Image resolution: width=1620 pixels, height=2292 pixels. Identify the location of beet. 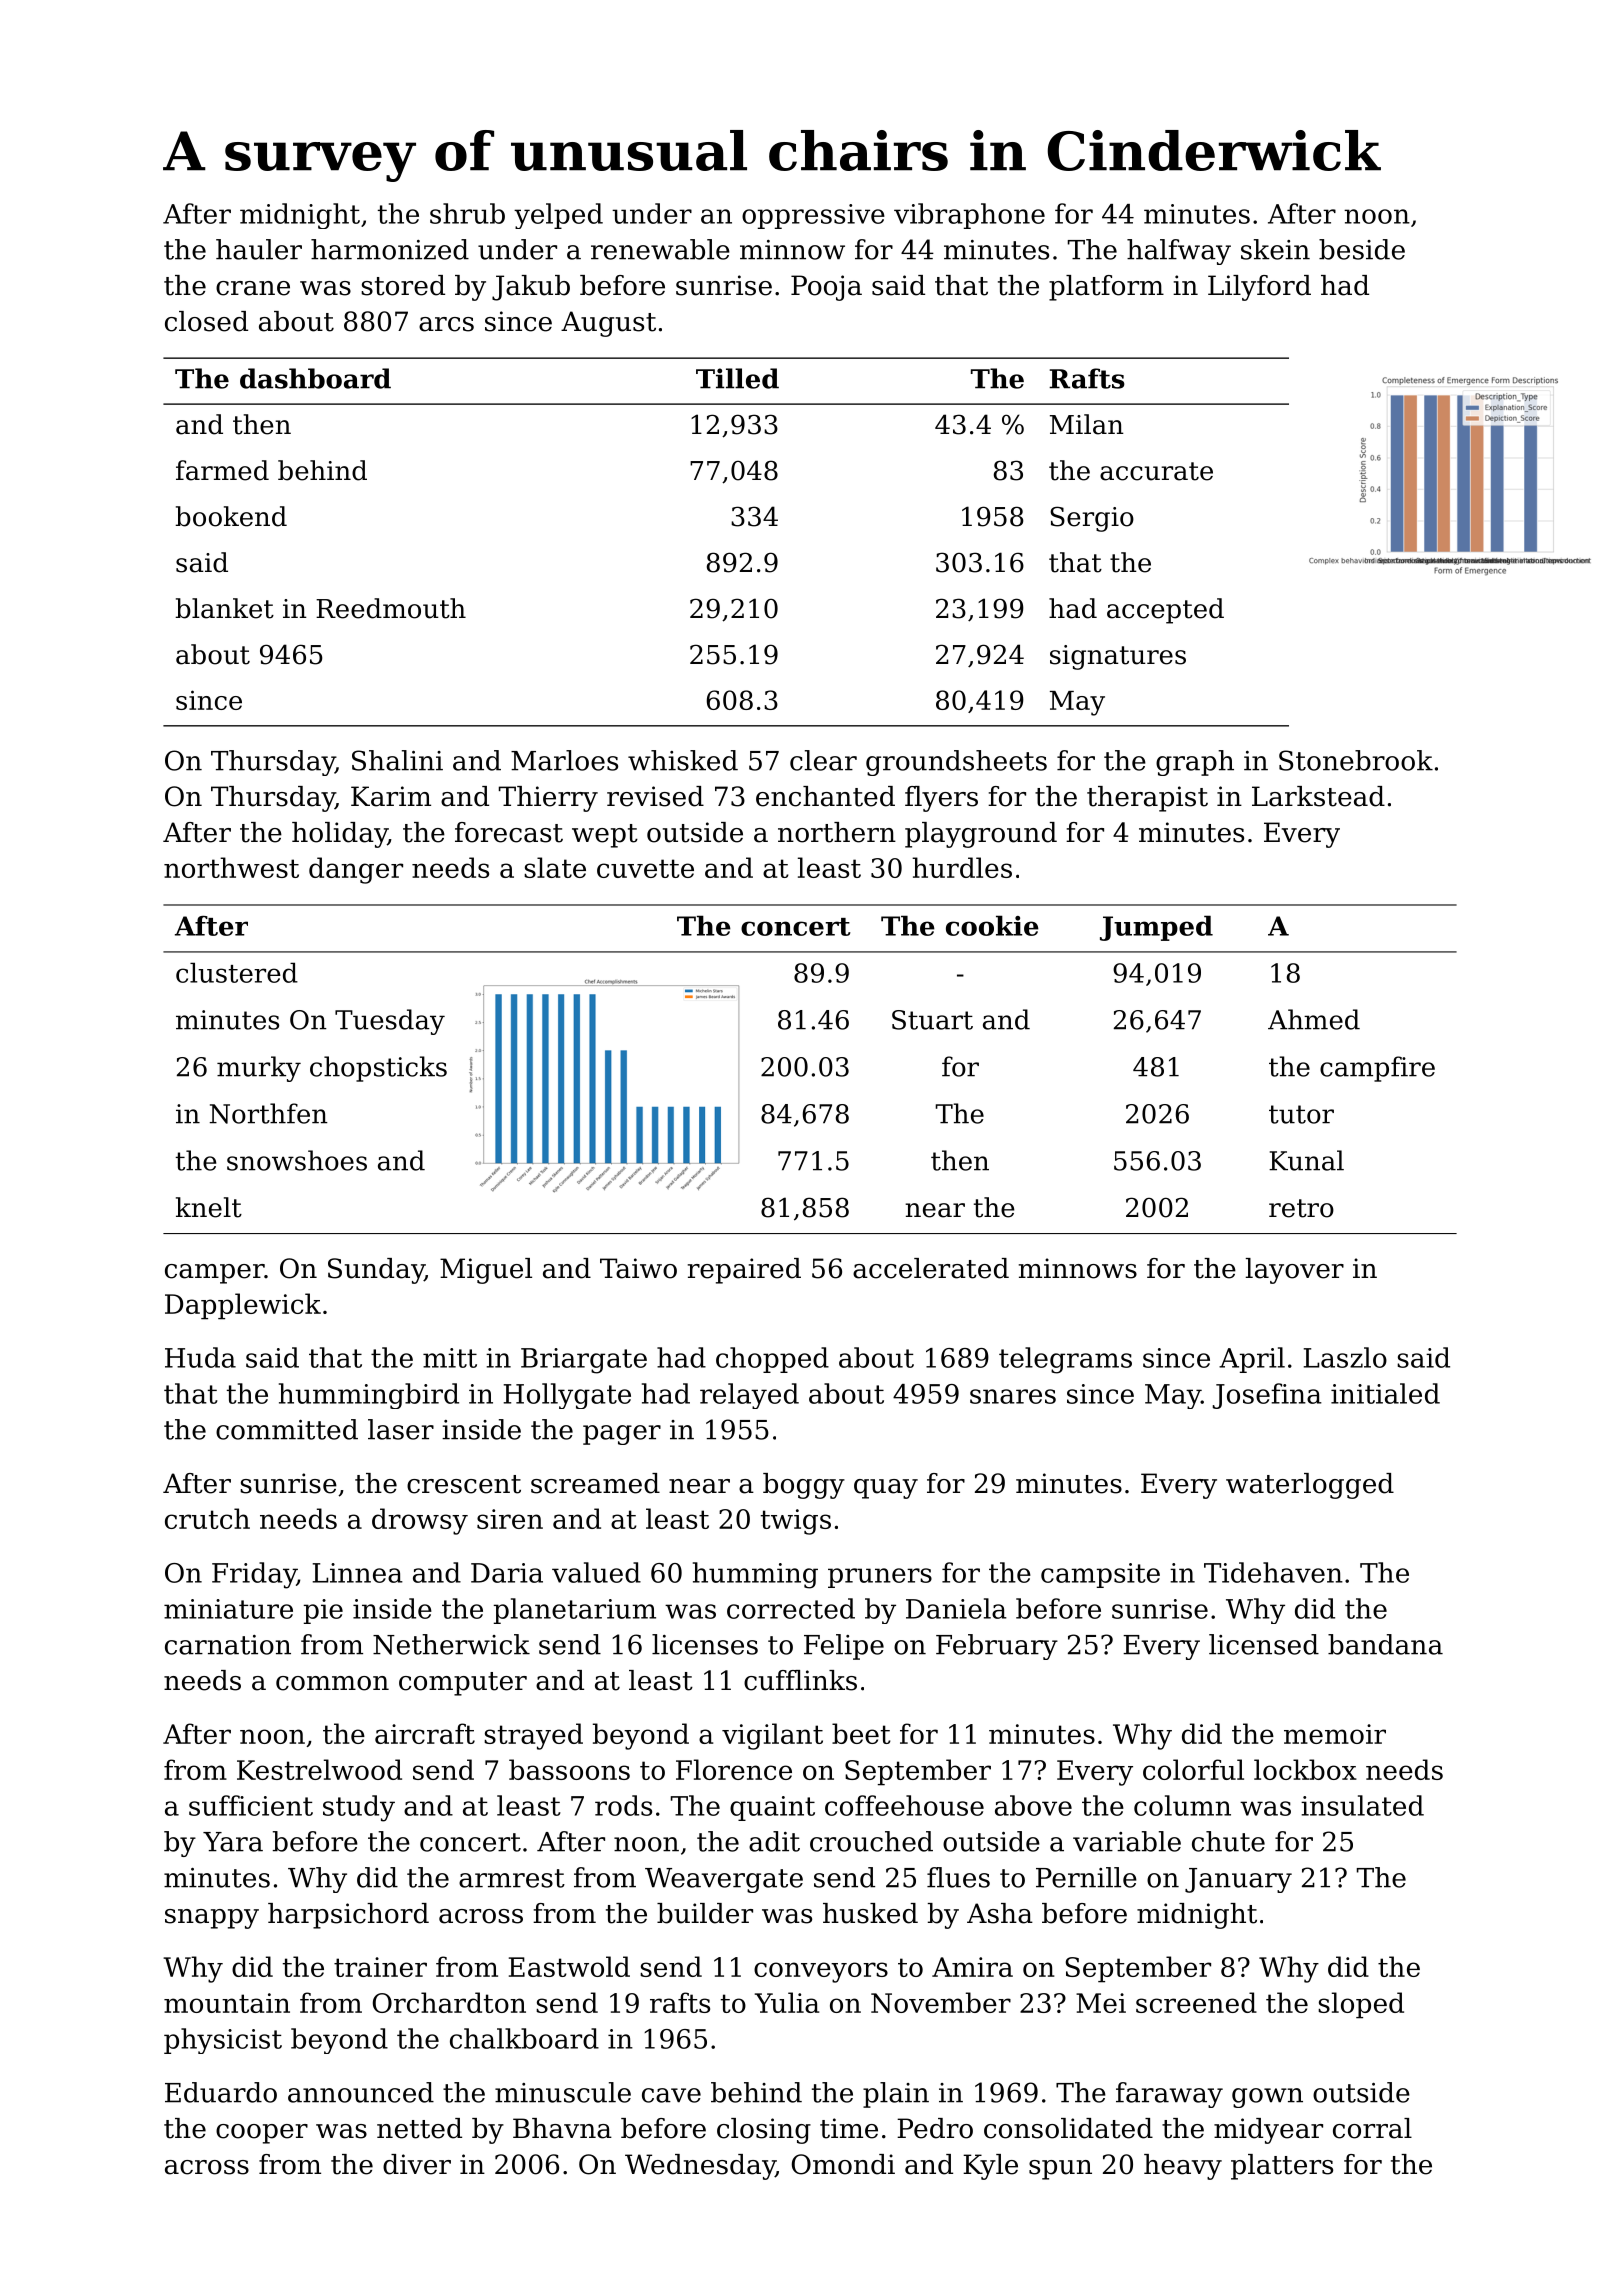
(861, 1733).
